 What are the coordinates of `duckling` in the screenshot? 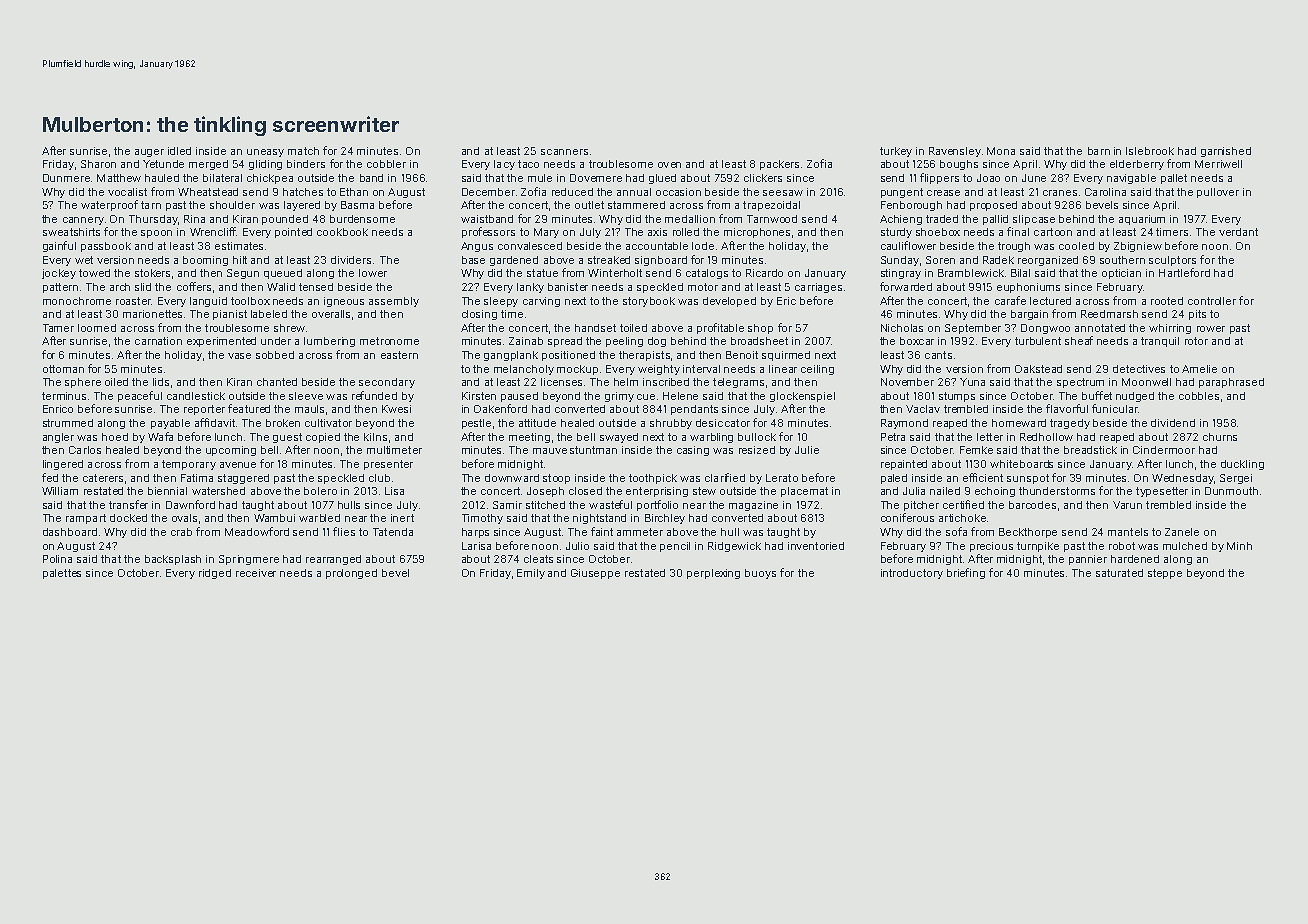 It's located at (1242, 465).
